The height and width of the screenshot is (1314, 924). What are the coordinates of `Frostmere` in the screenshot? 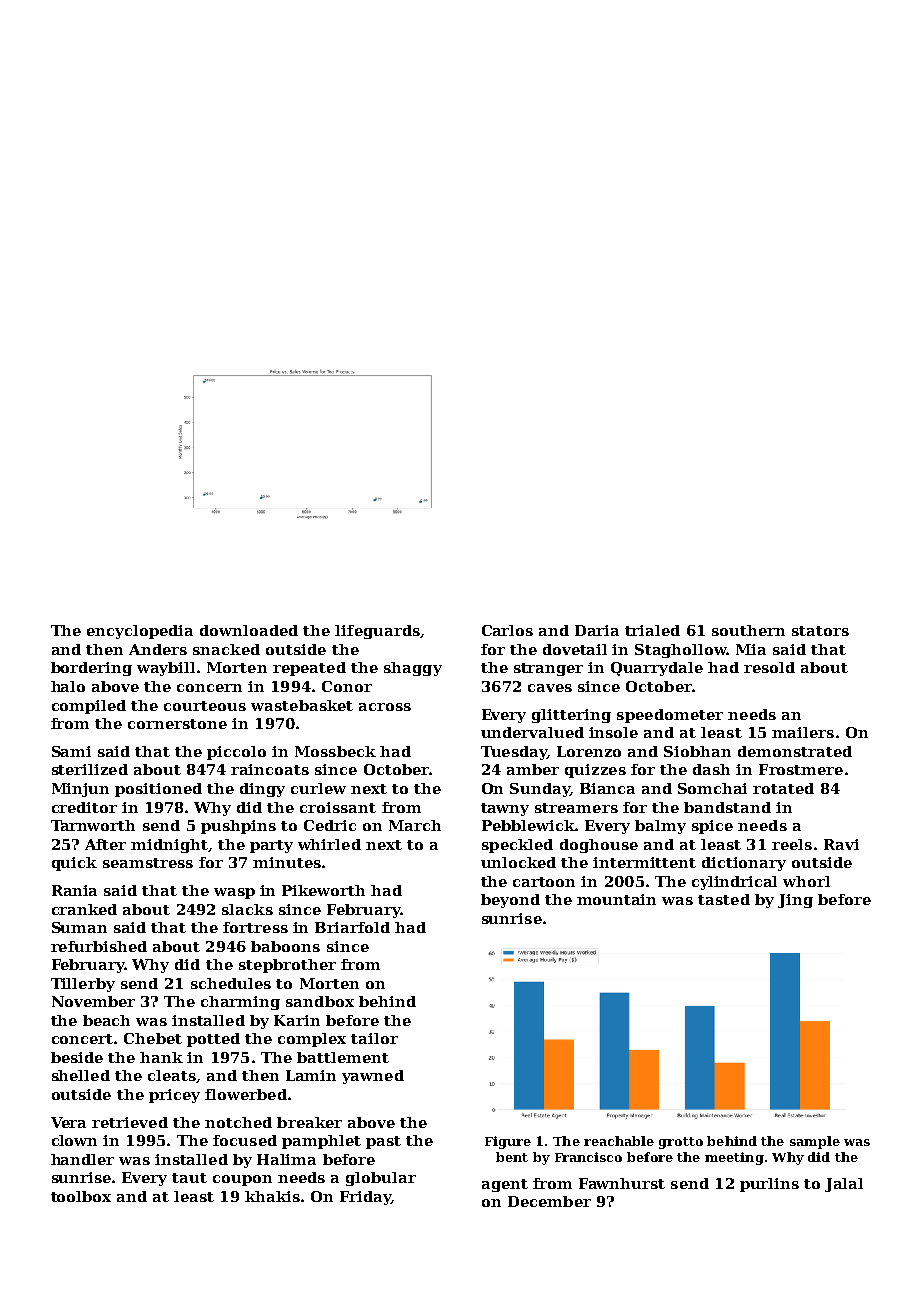 It's located at (801, 769).
